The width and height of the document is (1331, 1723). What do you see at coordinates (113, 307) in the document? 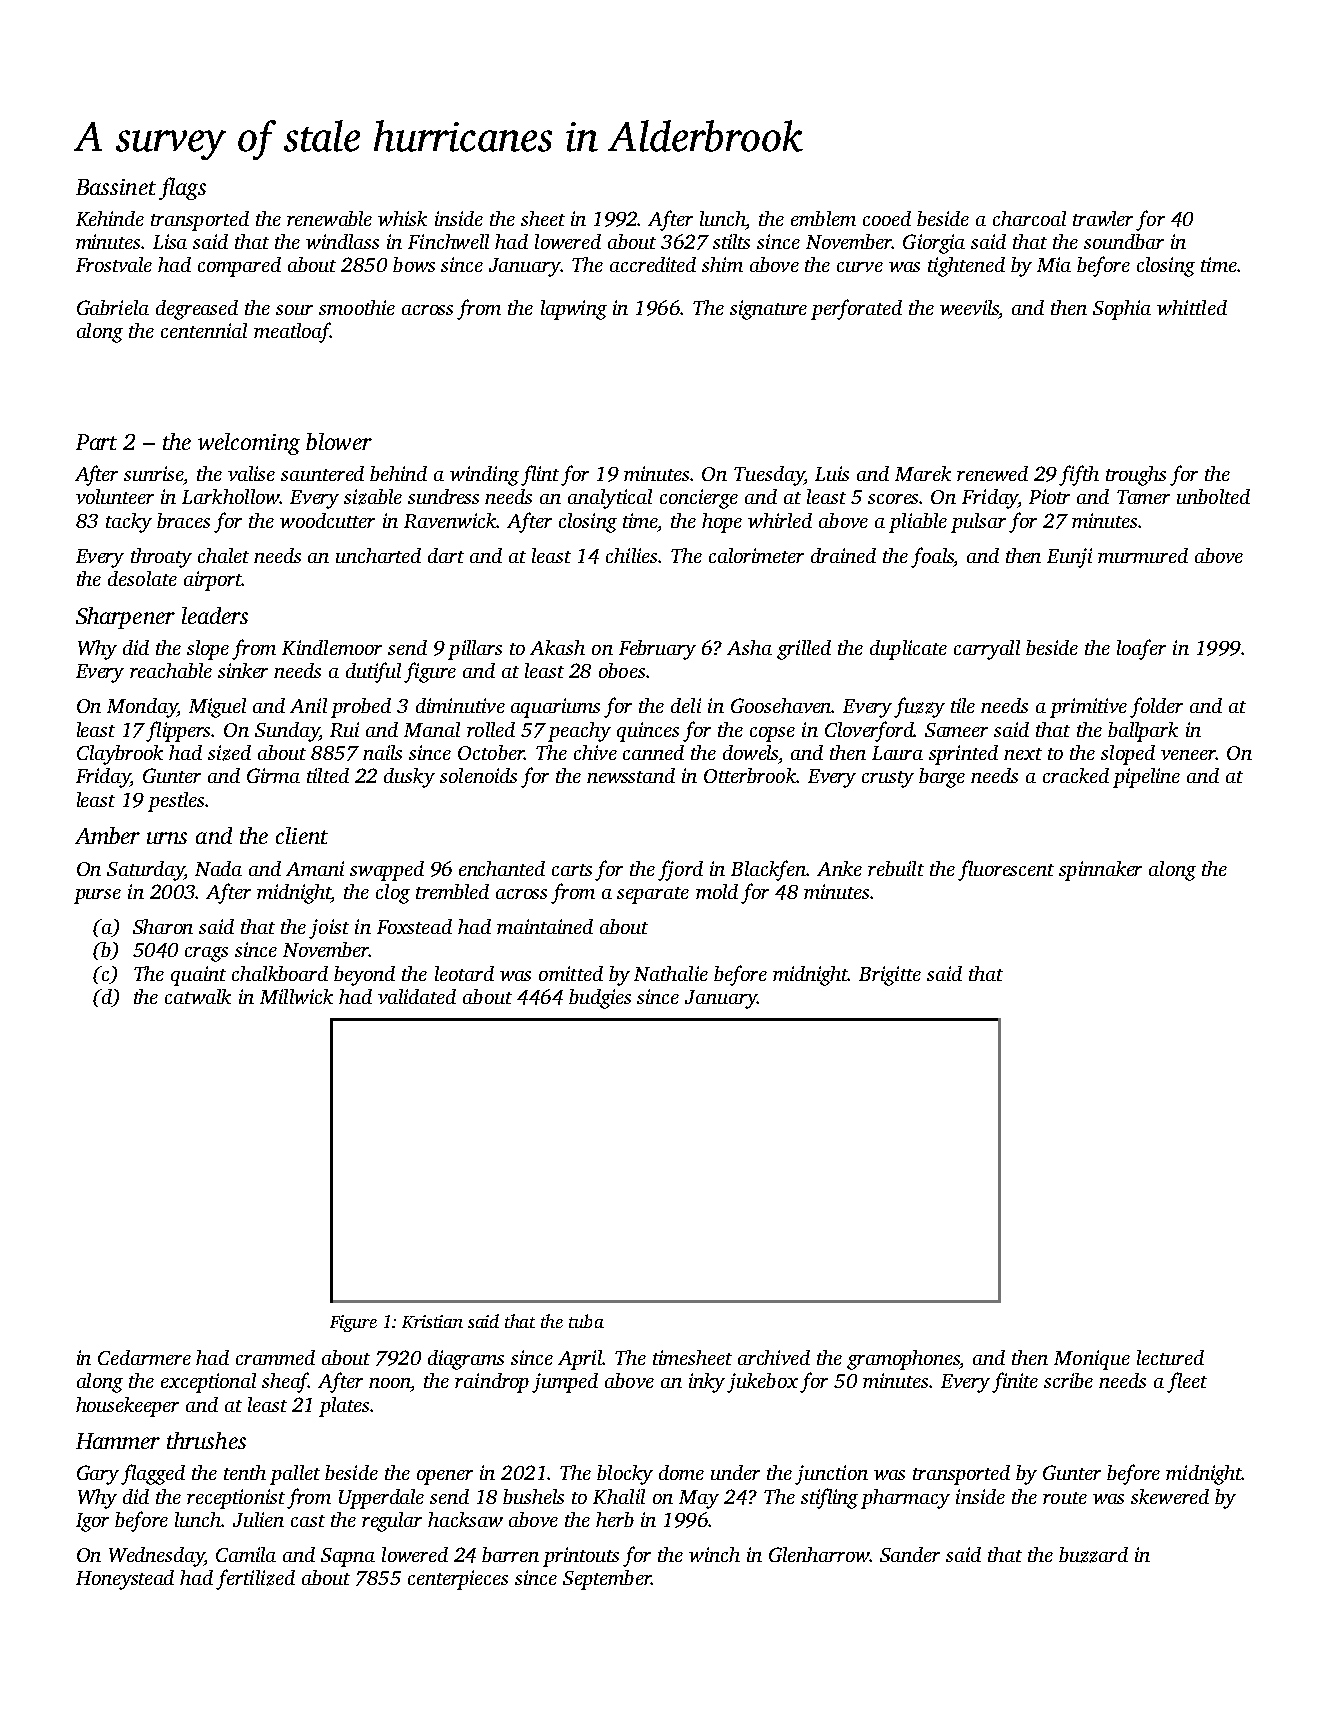
I see `Gabriela` at bounding box center [113, 307].
